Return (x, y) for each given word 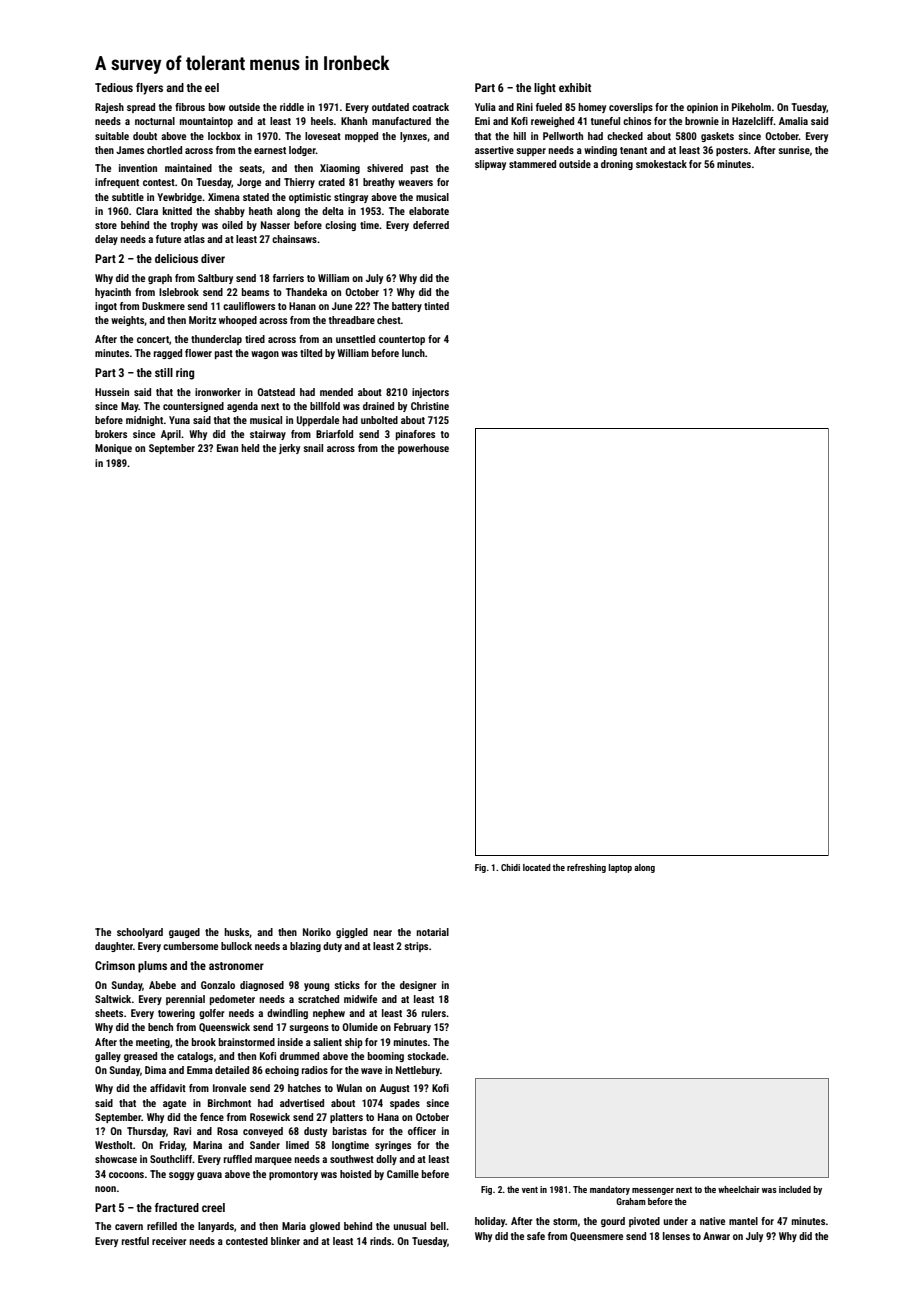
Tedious (114, 87)
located (537, 867)
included (795, 1189)
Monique (113, 449)
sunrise (794, 150)
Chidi (510, 867)
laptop (620, 868)
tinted (436, 306)
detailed (232, 1070)
